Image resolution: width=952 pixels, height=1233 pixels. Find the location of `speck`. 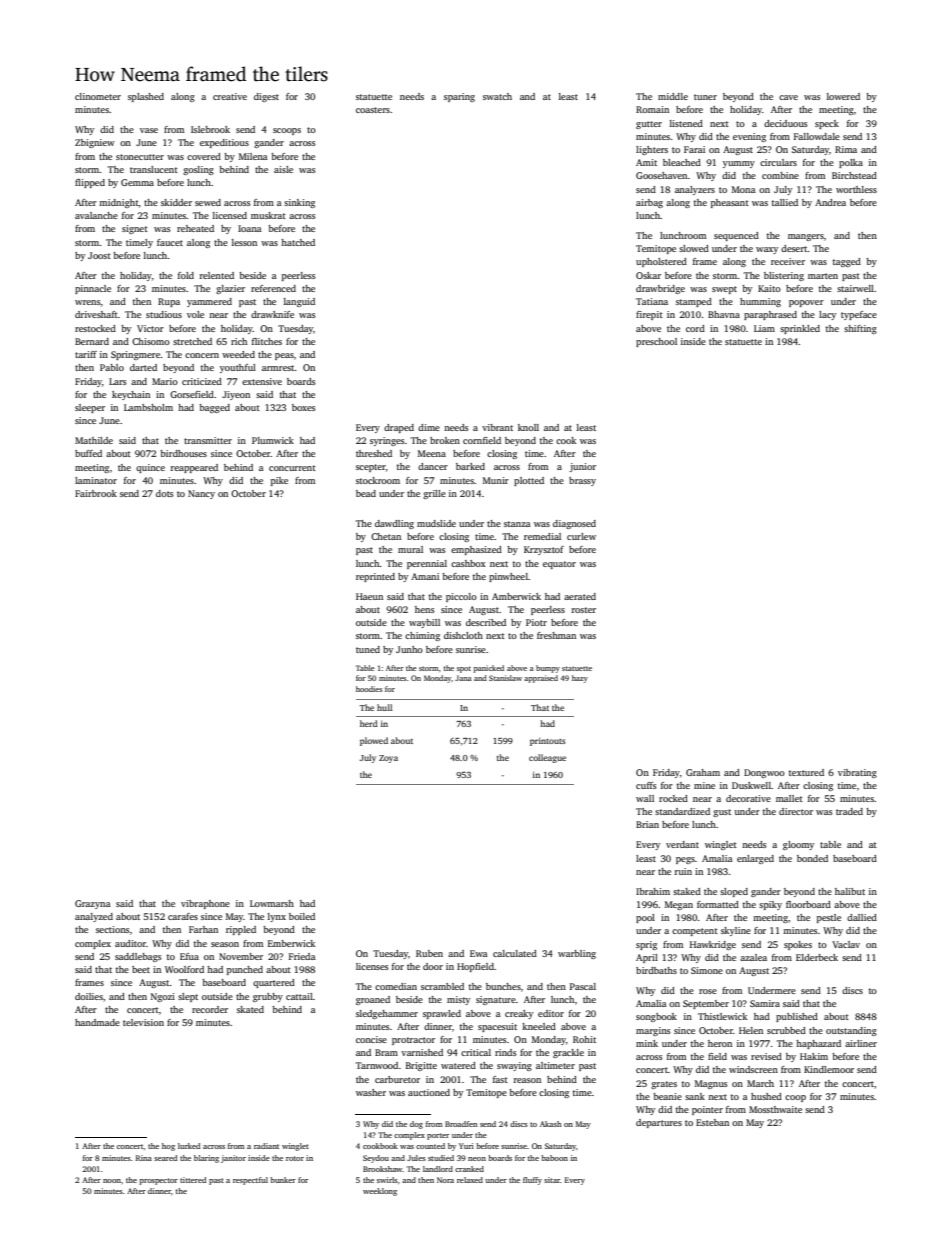

speck is located at coordinates (827, 124).
